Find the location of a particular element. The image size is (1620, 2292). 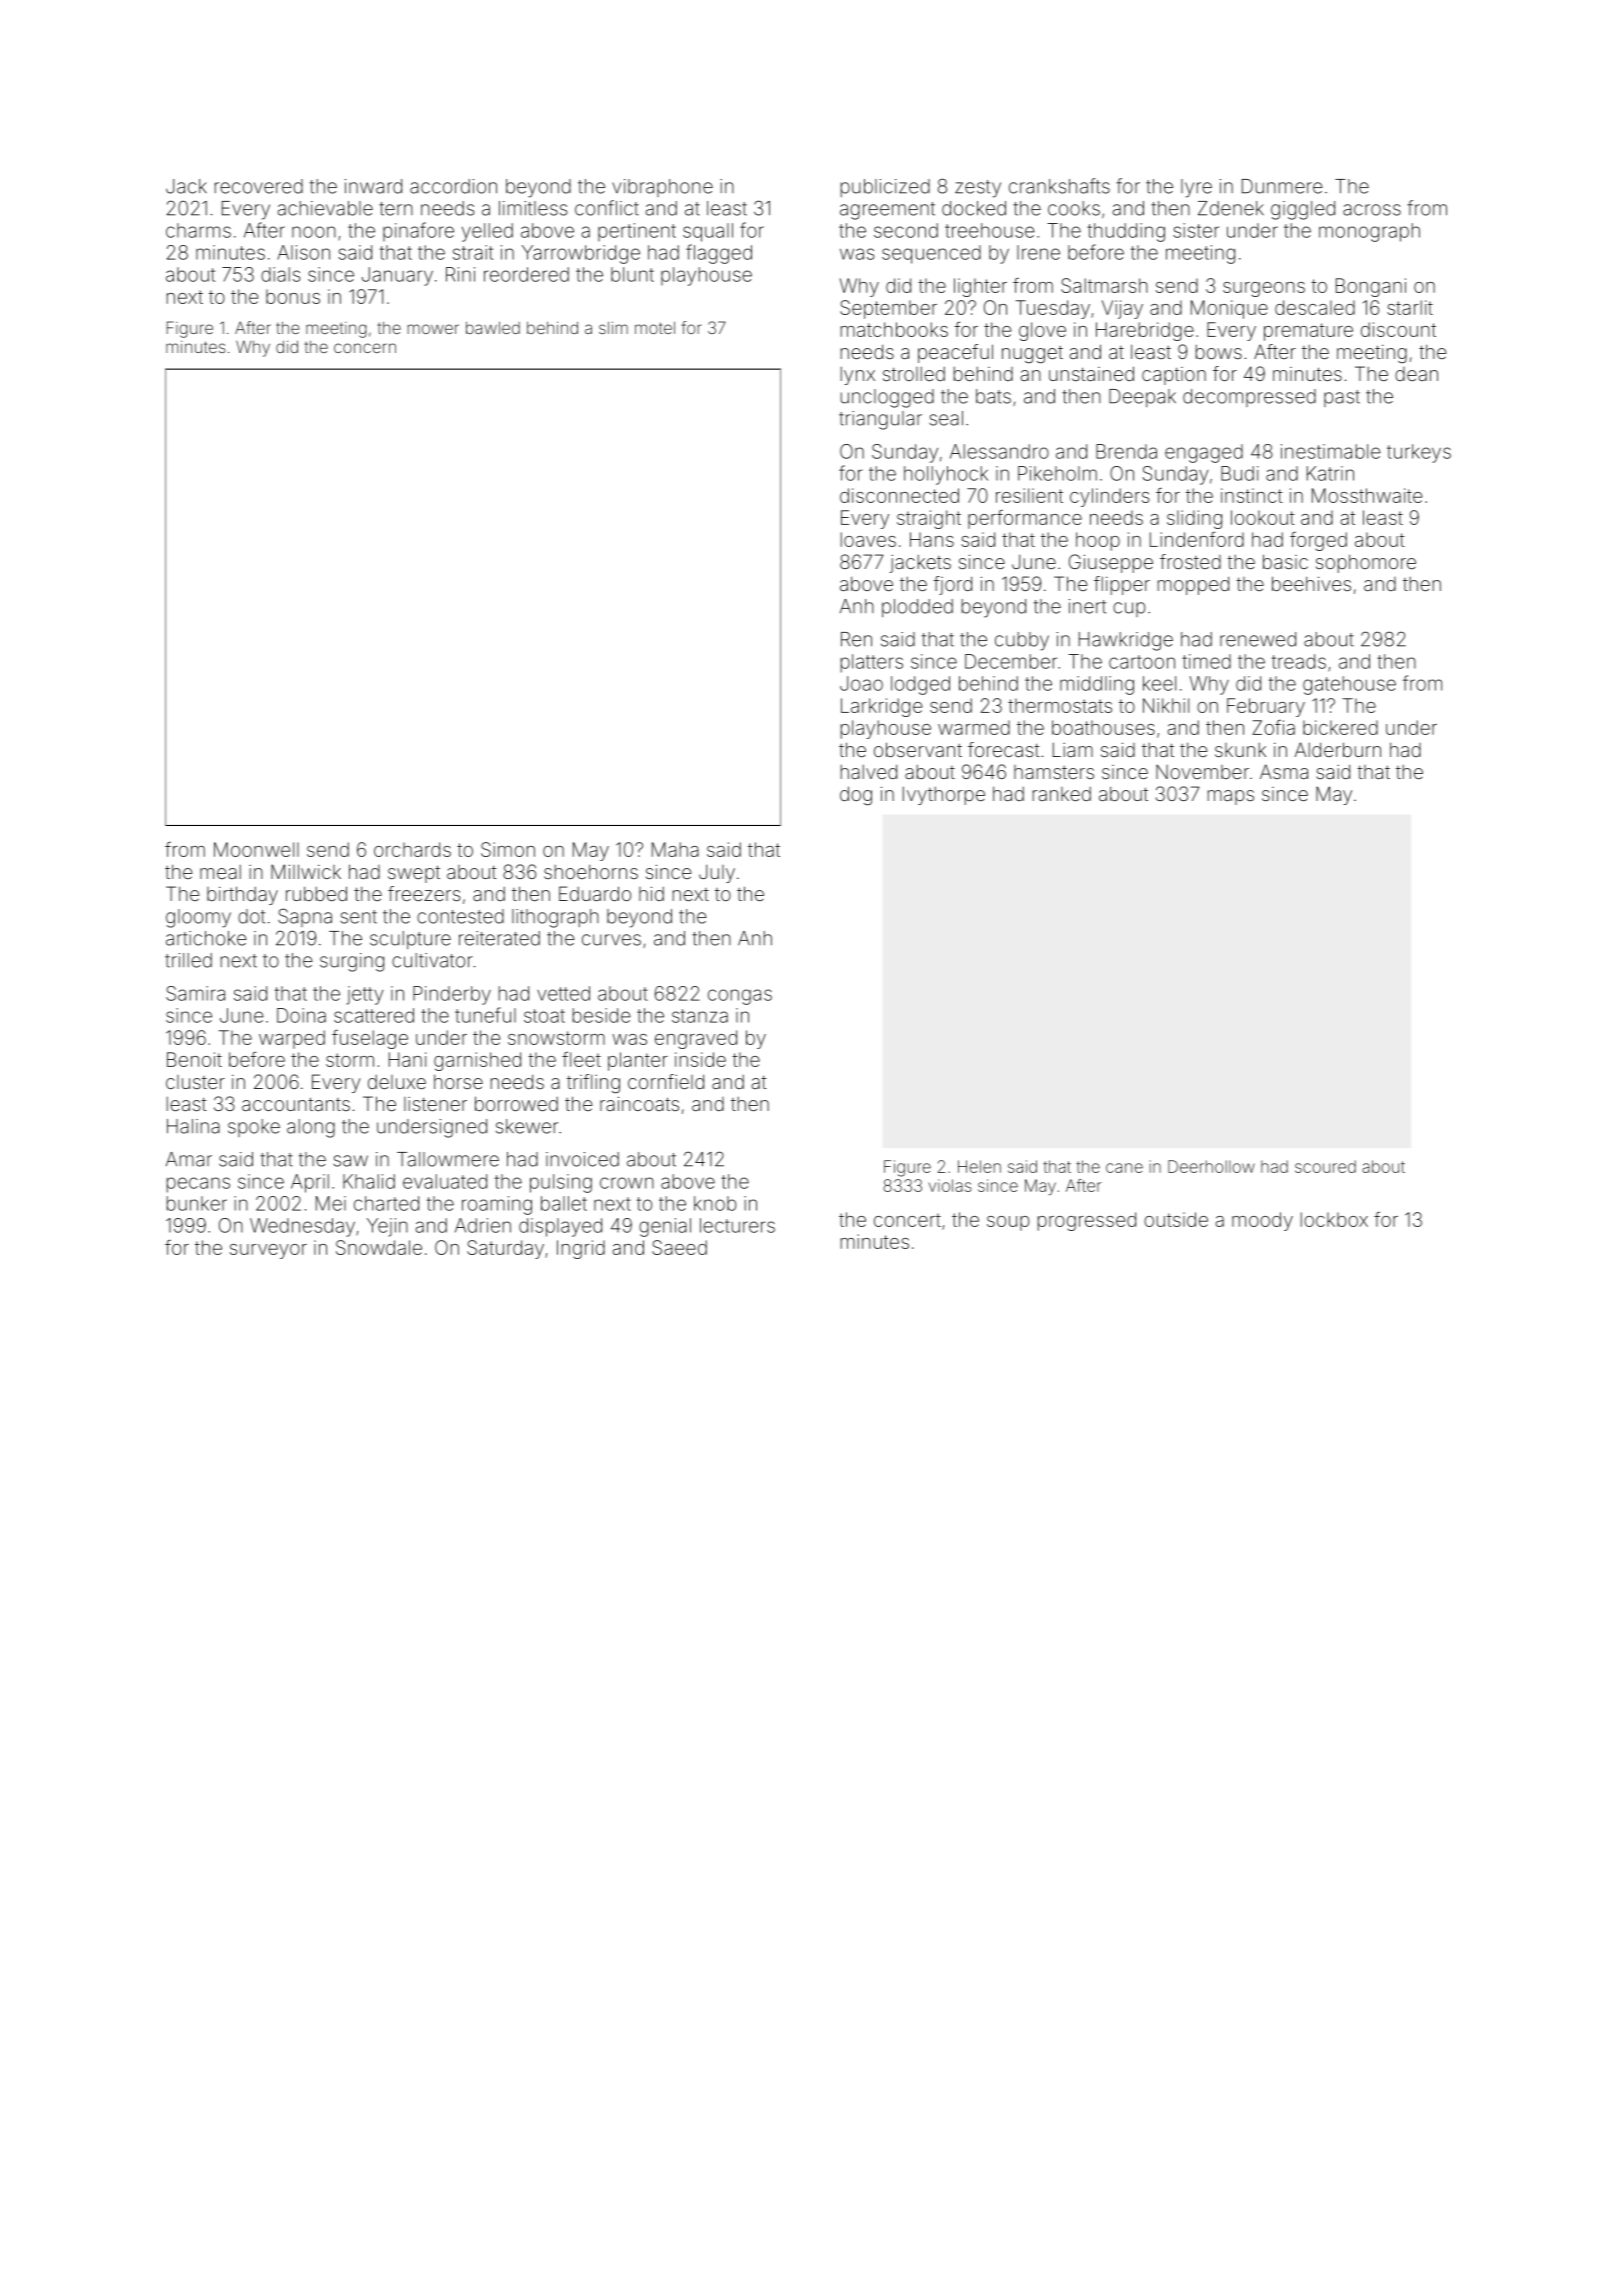

Mossthwaite is located at coordinates (1367, 495).
